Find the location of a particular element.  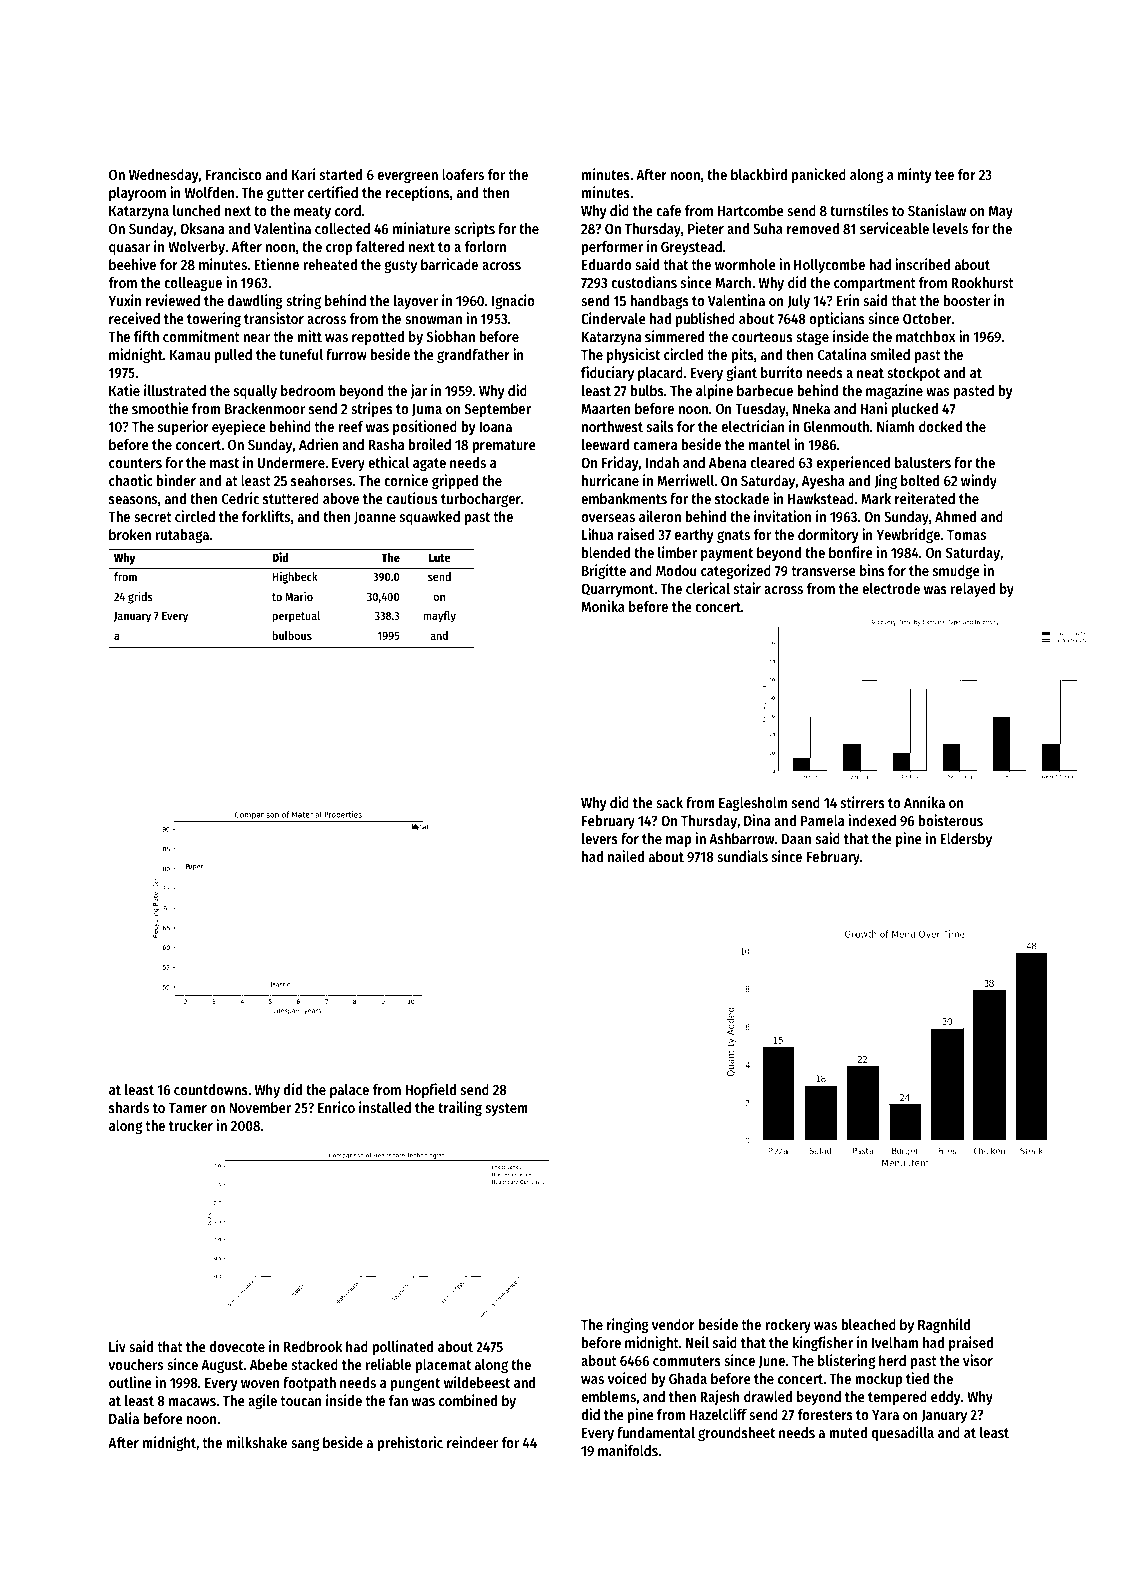

wormhole is located at coordinates (745, 264).
